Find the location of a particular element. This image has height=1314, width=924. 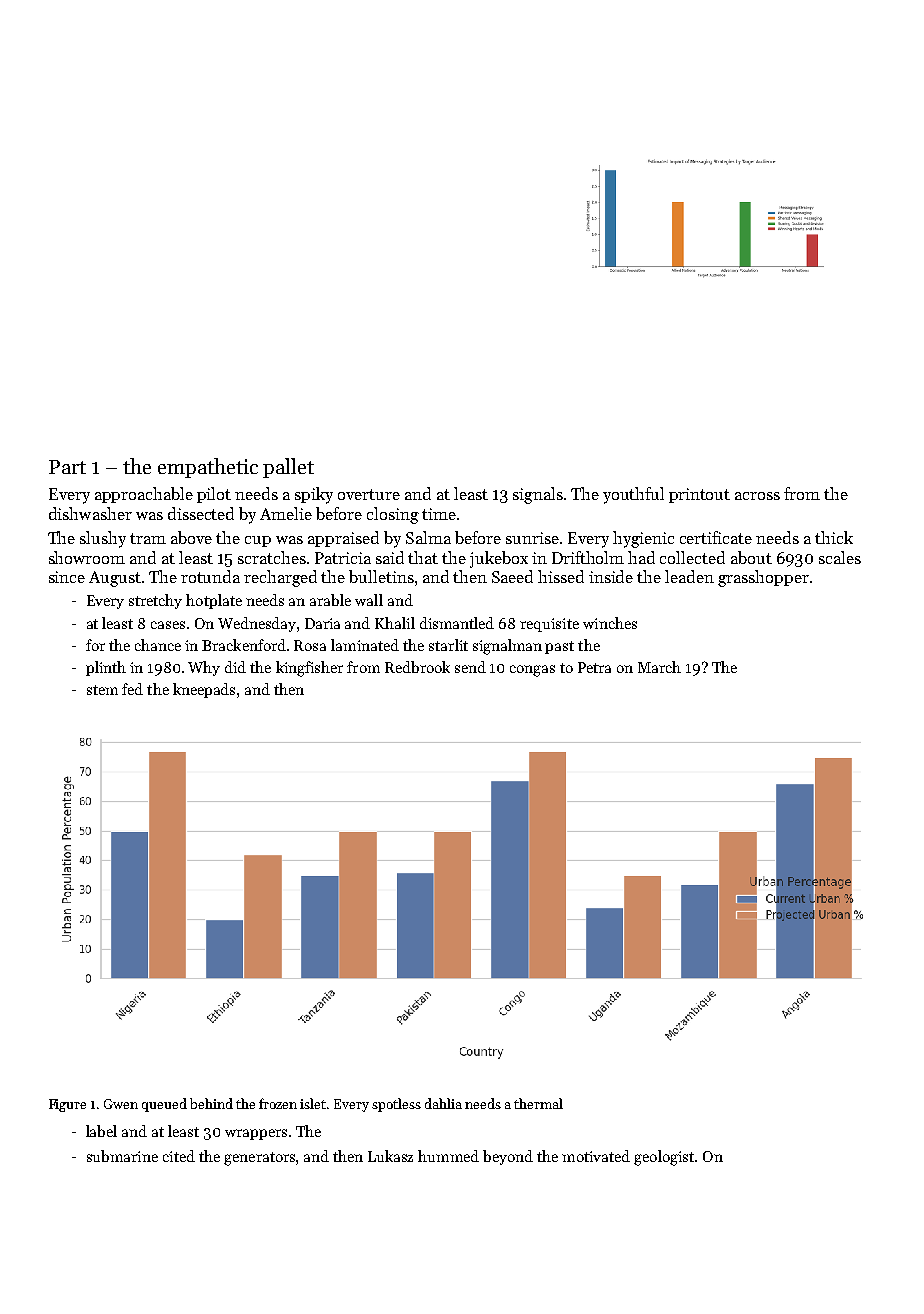

Petra is located at coordinates (594, 667).
